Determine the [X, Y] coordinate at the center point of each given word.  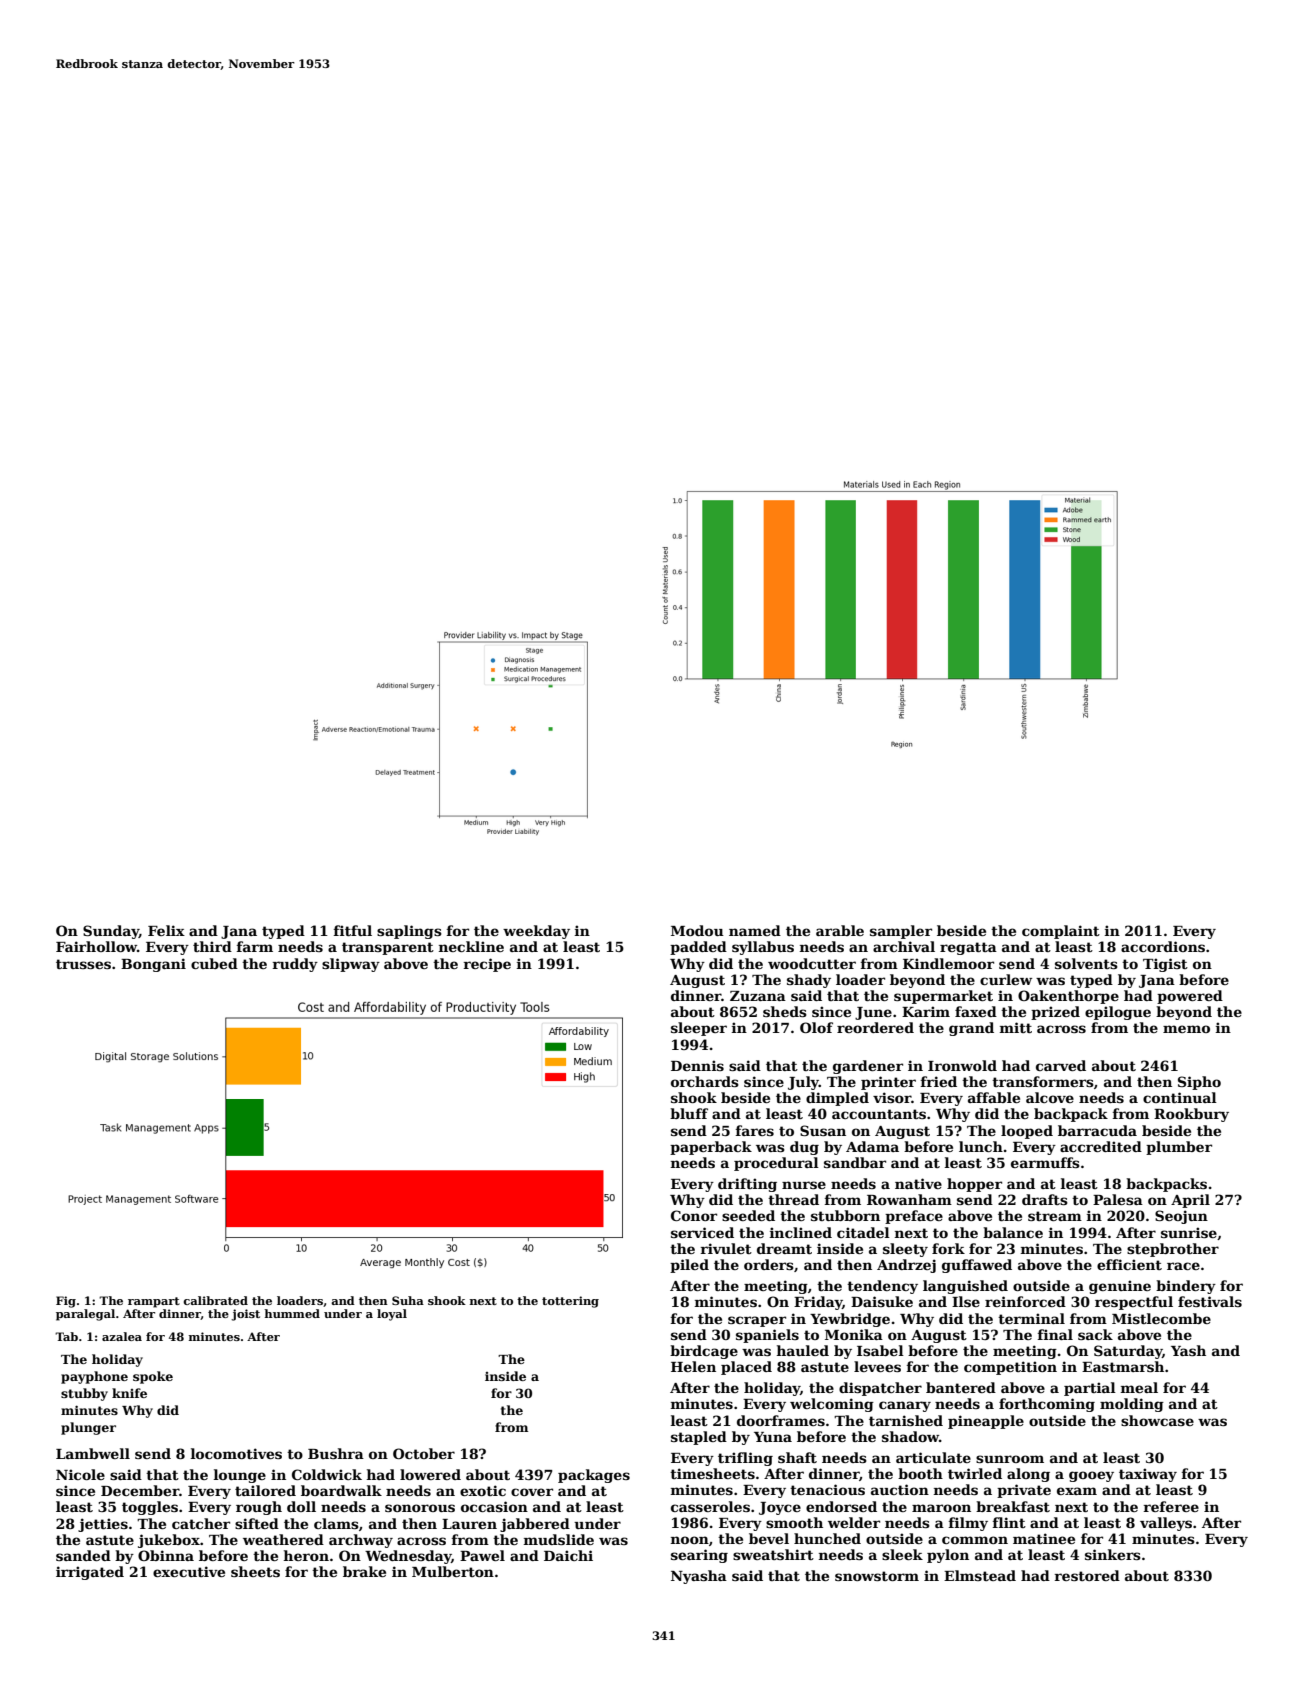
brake [364, 1571]
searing [699, 1556]
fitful [353, 930]
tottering [570, 1302]
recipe [487, 965]
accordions [1163, 946]
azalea [122, 1336]
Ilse [966, 1301]
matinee [1044, 1538]
